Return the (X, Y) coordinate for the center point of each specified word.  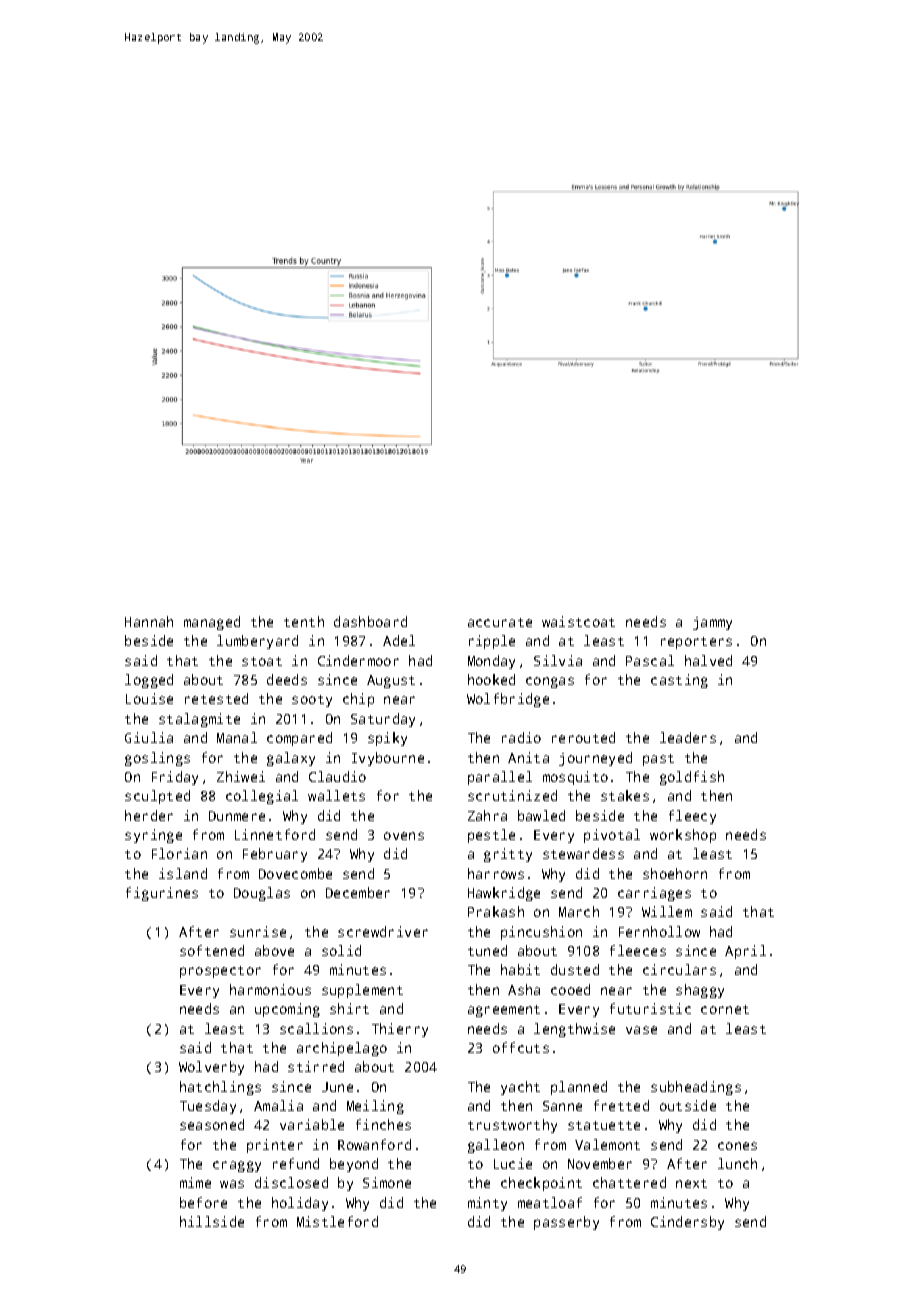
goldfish (692, 778)
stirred (316, 1066)
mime (195, 1182)
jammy (712, 623)
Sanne (562, 1106)
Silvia (558, 660)
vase (641, 1030)
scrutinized (512, 795)
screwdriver (383, 931)
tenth (304, 621)
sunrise (258, 931)
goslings (157, 759)
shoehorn (675, 873)
